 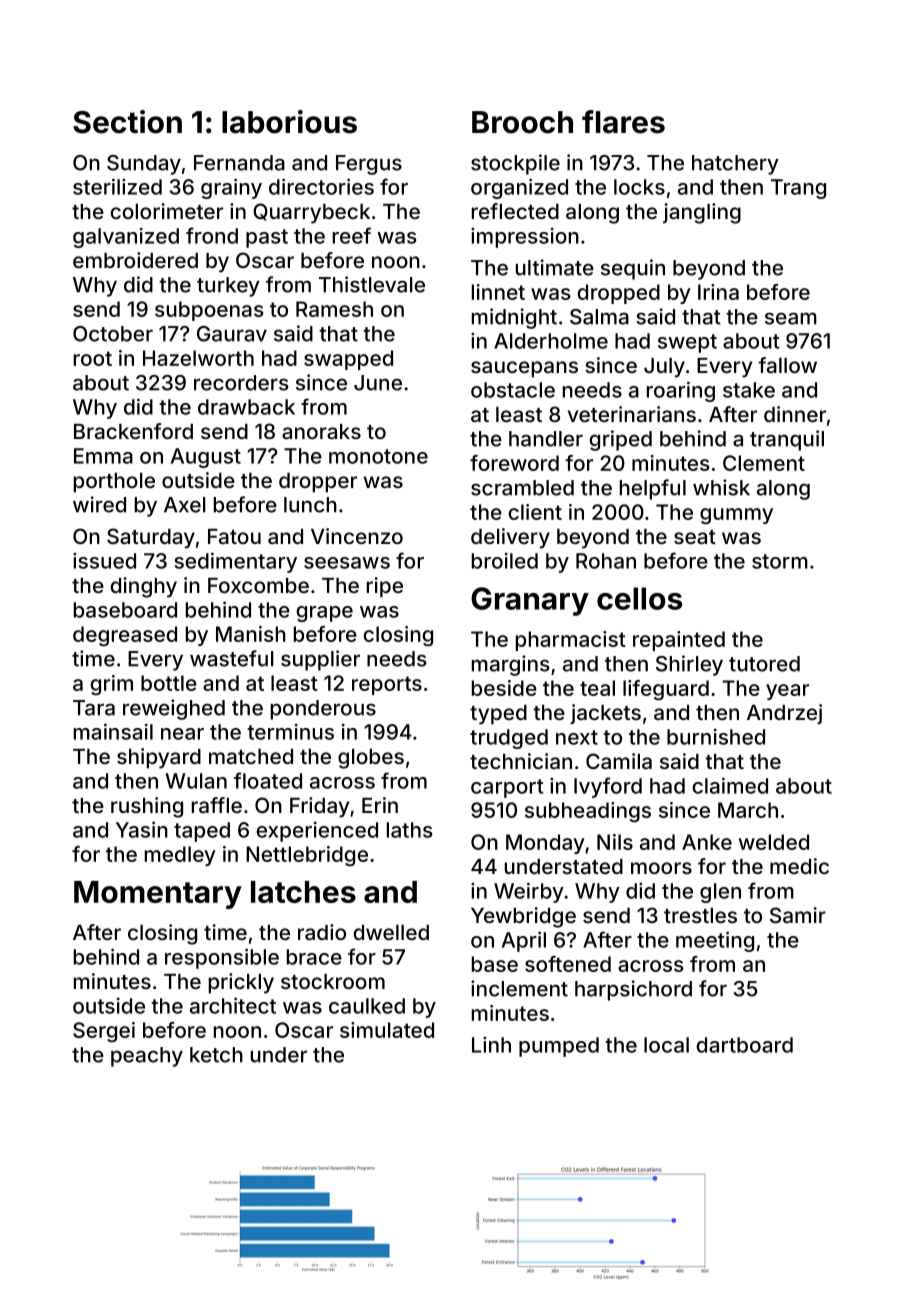 What do you see at coordinates (127, 122) in the screenshot?
I see `Section` at bounding box center [127, 122].
